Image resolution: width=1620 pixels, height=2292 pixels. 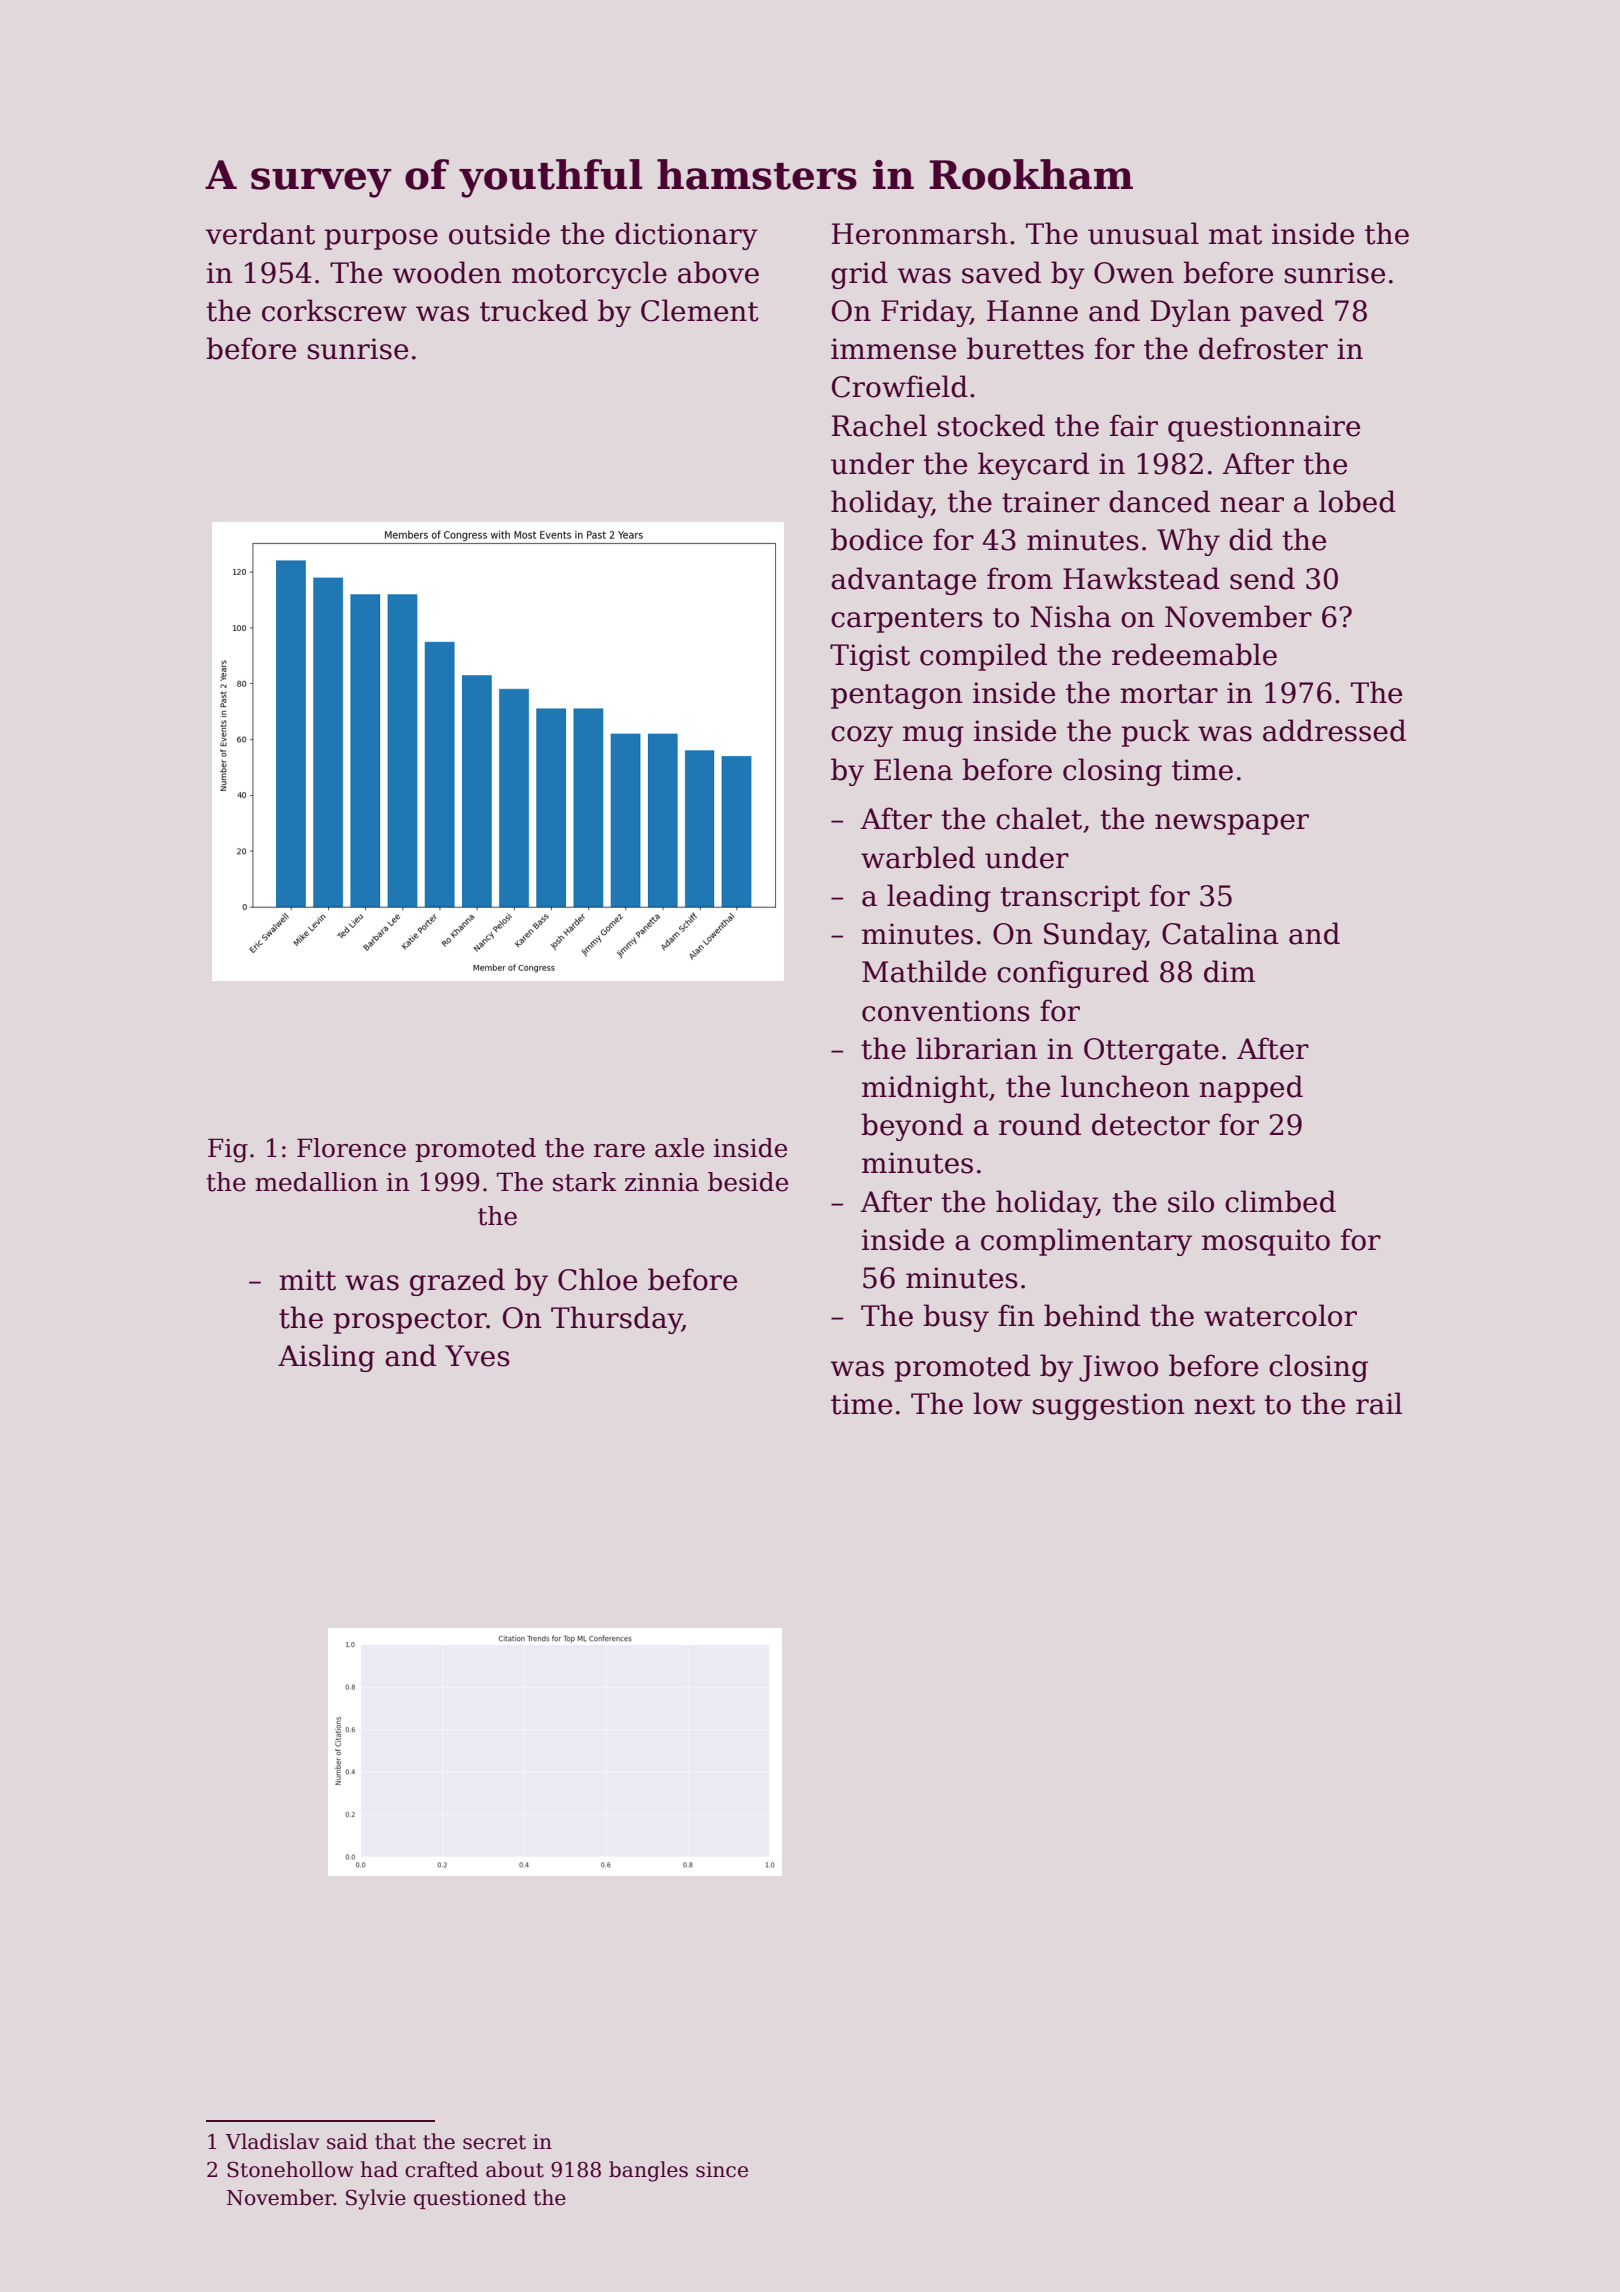 I want to click on that, so click(x=395, y=2141).
